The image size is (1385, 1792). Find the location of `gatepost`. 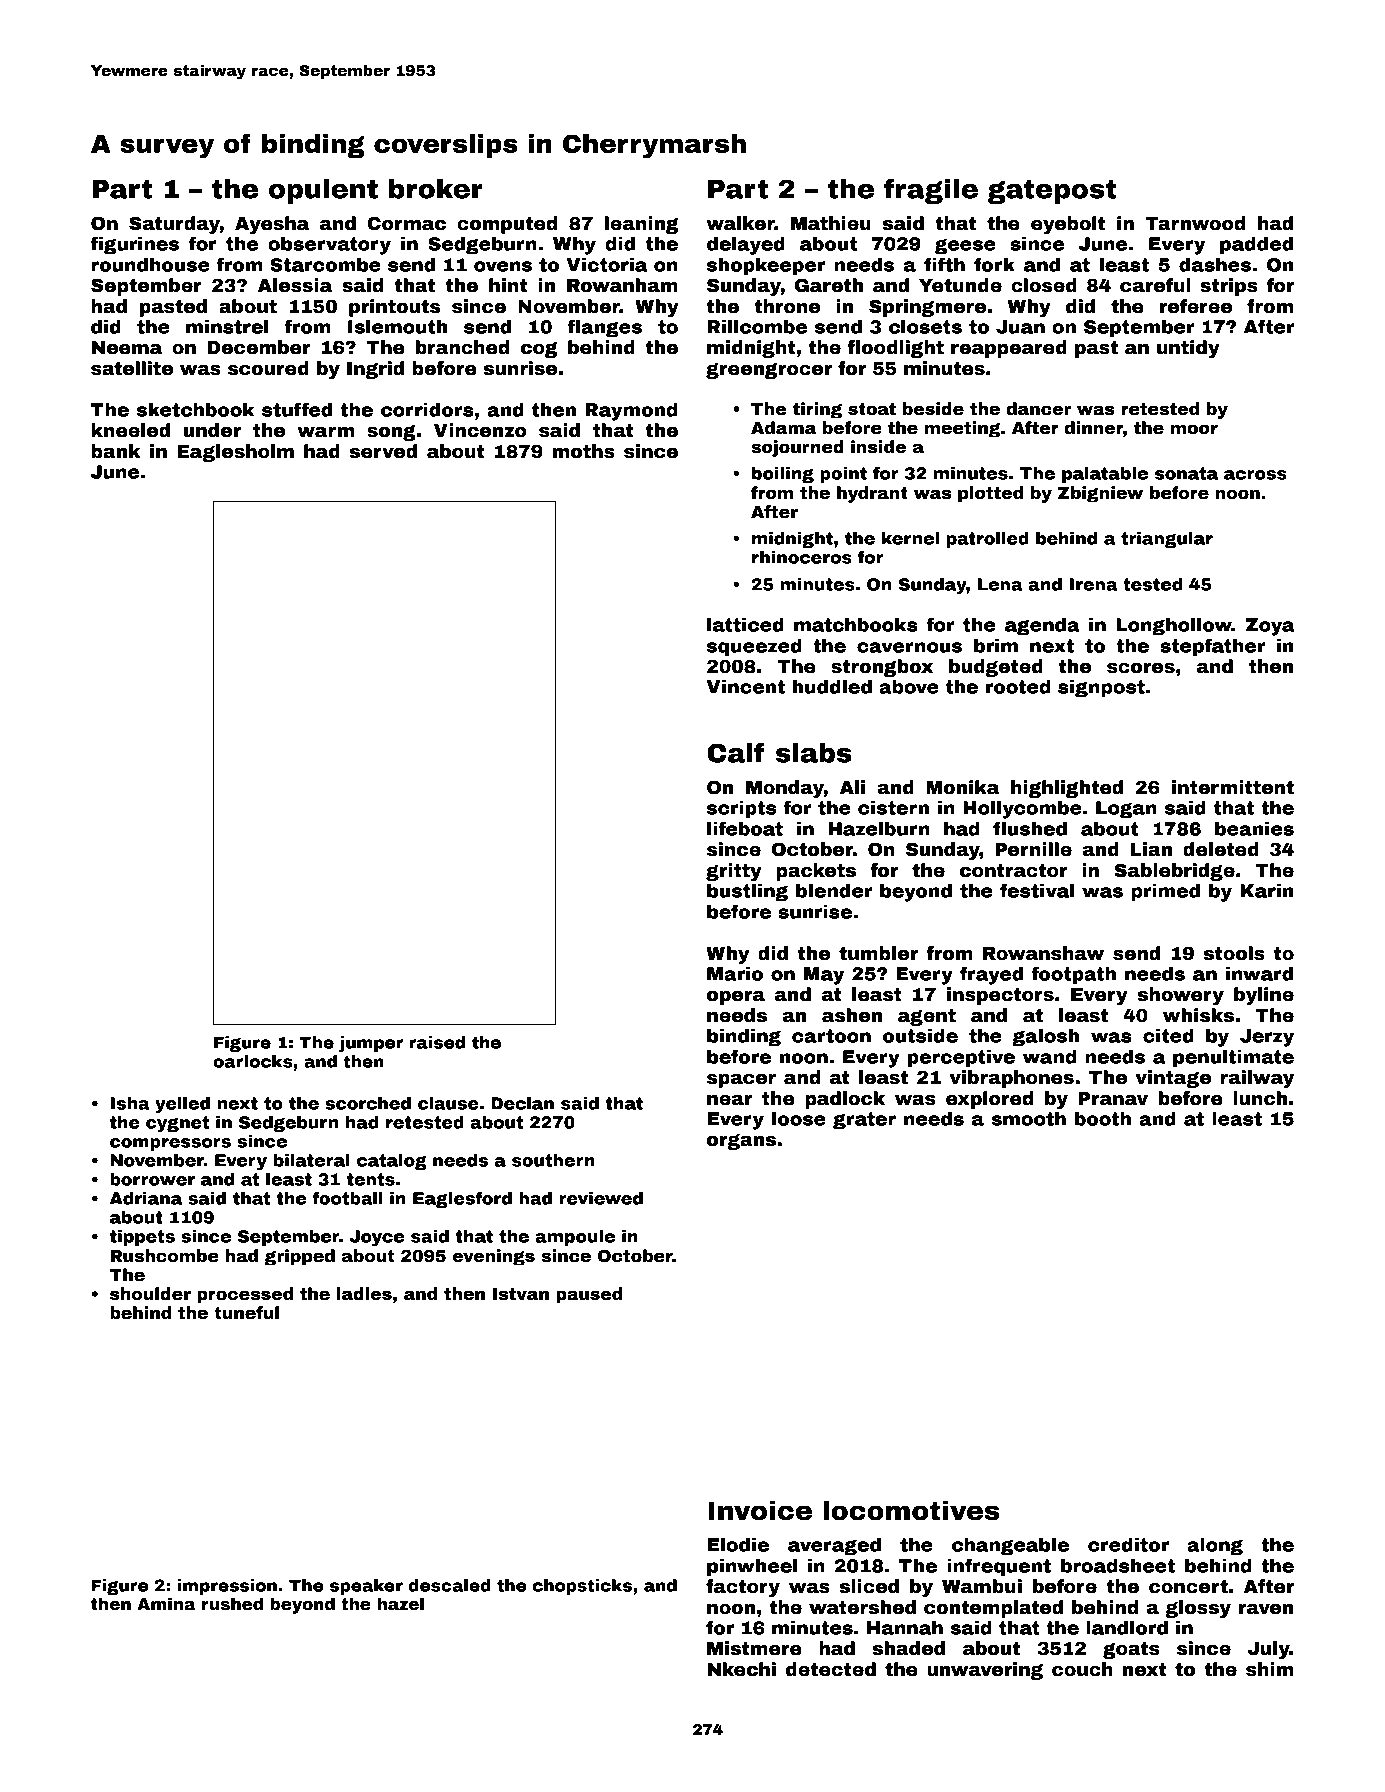

gatepost is located at coordinates (1052, 192).
